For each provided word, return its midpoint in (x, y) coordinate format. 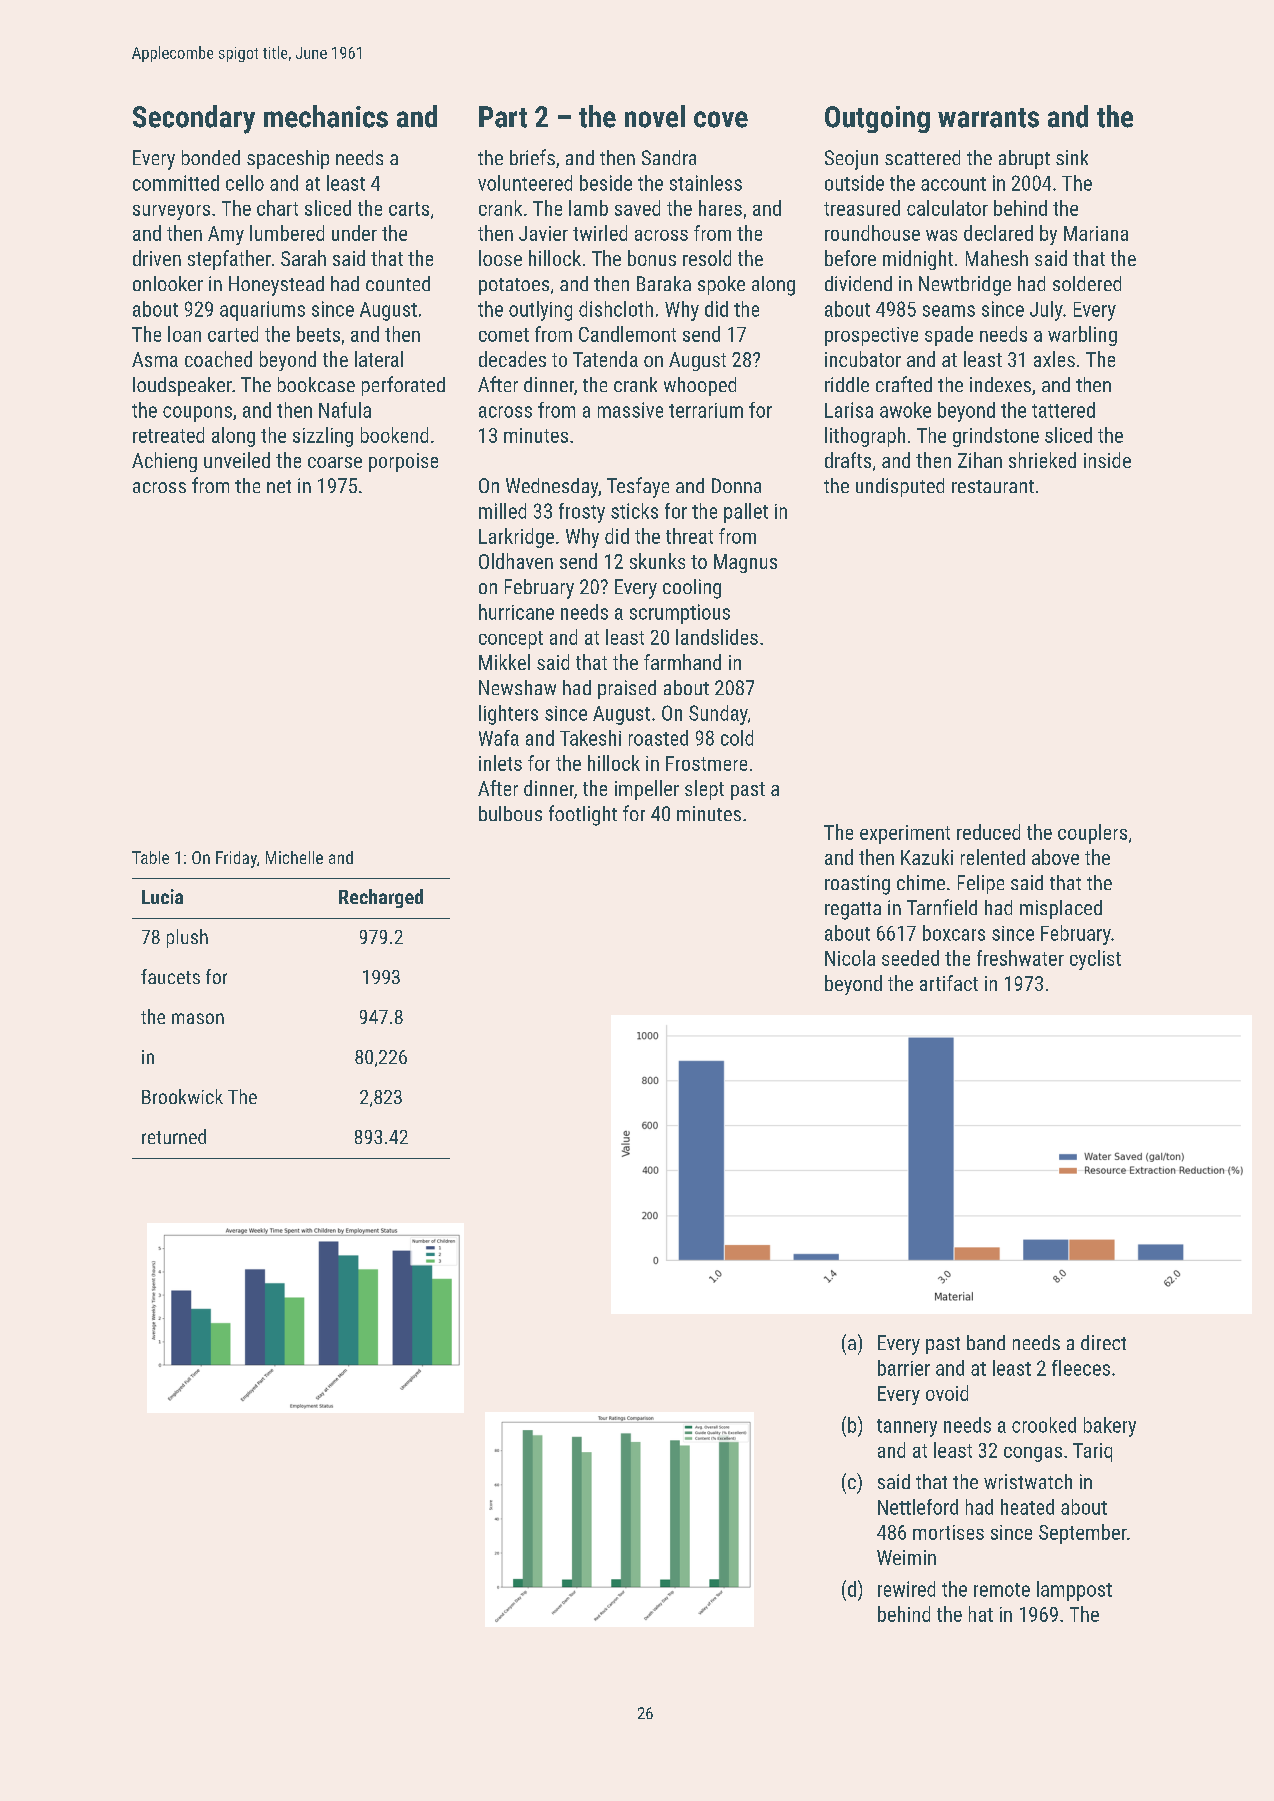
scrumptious (680, 614)
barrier (904, 1368)
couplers (1092, 834)
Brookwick (182, 1096)
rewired (906, 1589)
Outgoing (877, 119)
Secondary (194, 119)
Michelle (294, 857)
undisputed (900, 487)
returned (174, 1136)
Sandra (669, 157)
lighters (508, 715)
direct (1103, 1342)
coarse (335, 462)
